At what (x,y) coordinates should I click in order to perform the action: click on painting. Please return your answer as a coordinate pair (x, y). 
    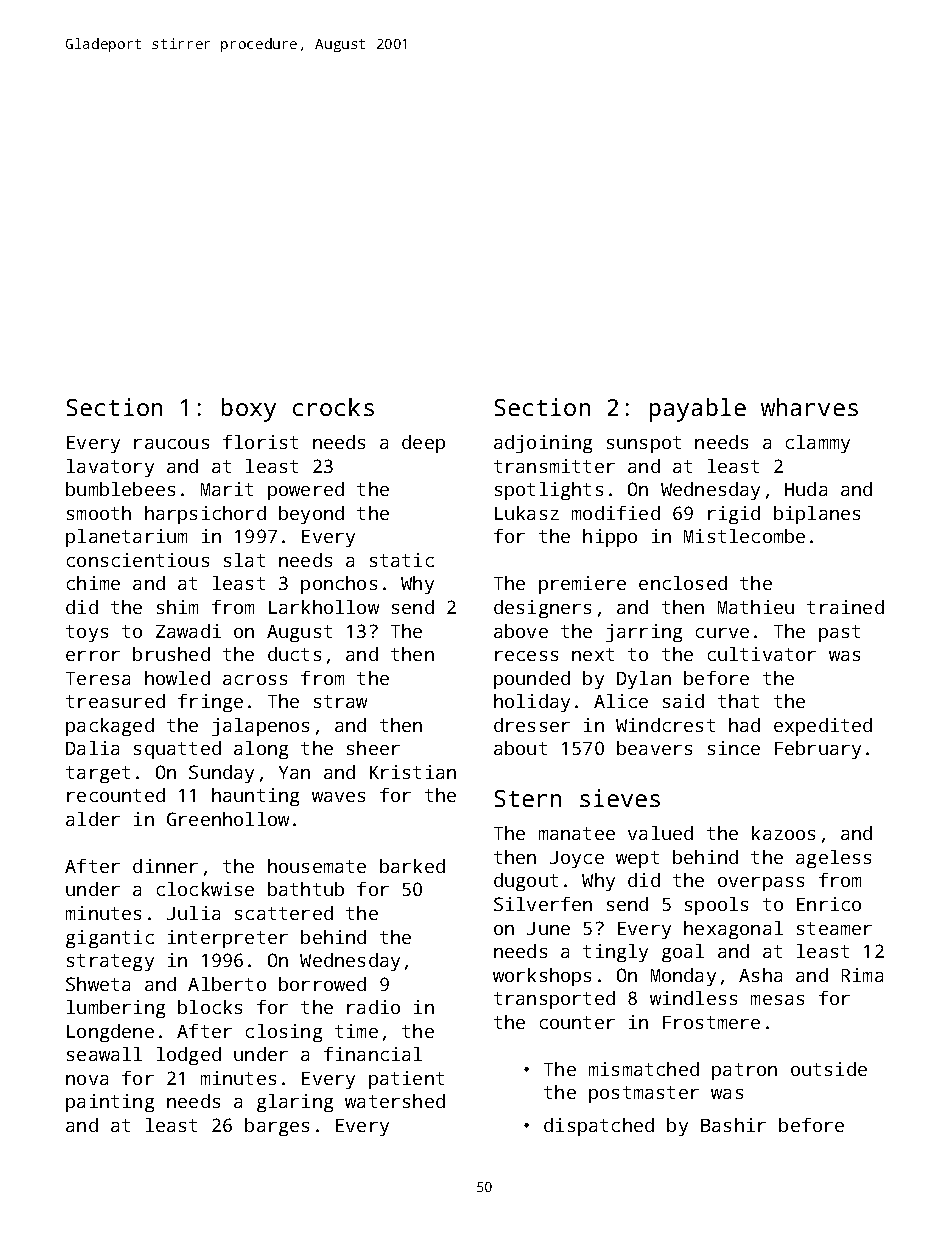
    Looking at the image, I should click on (110, 1103).
